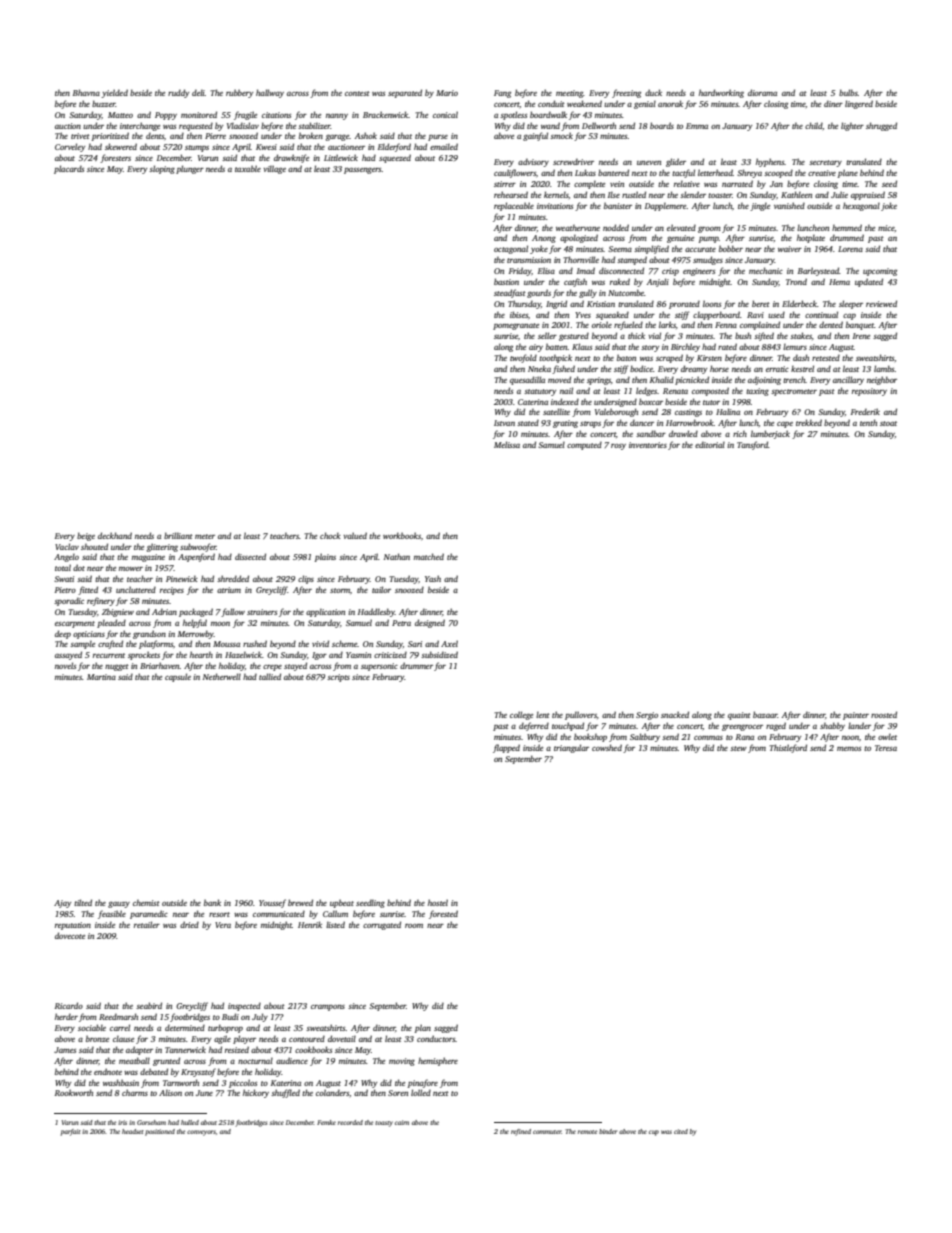 The image size is (952, 1233). What do you see at coordinates (397, 556) in the screenshot?
I see `Nathan` at bounding box center [397, 556].
